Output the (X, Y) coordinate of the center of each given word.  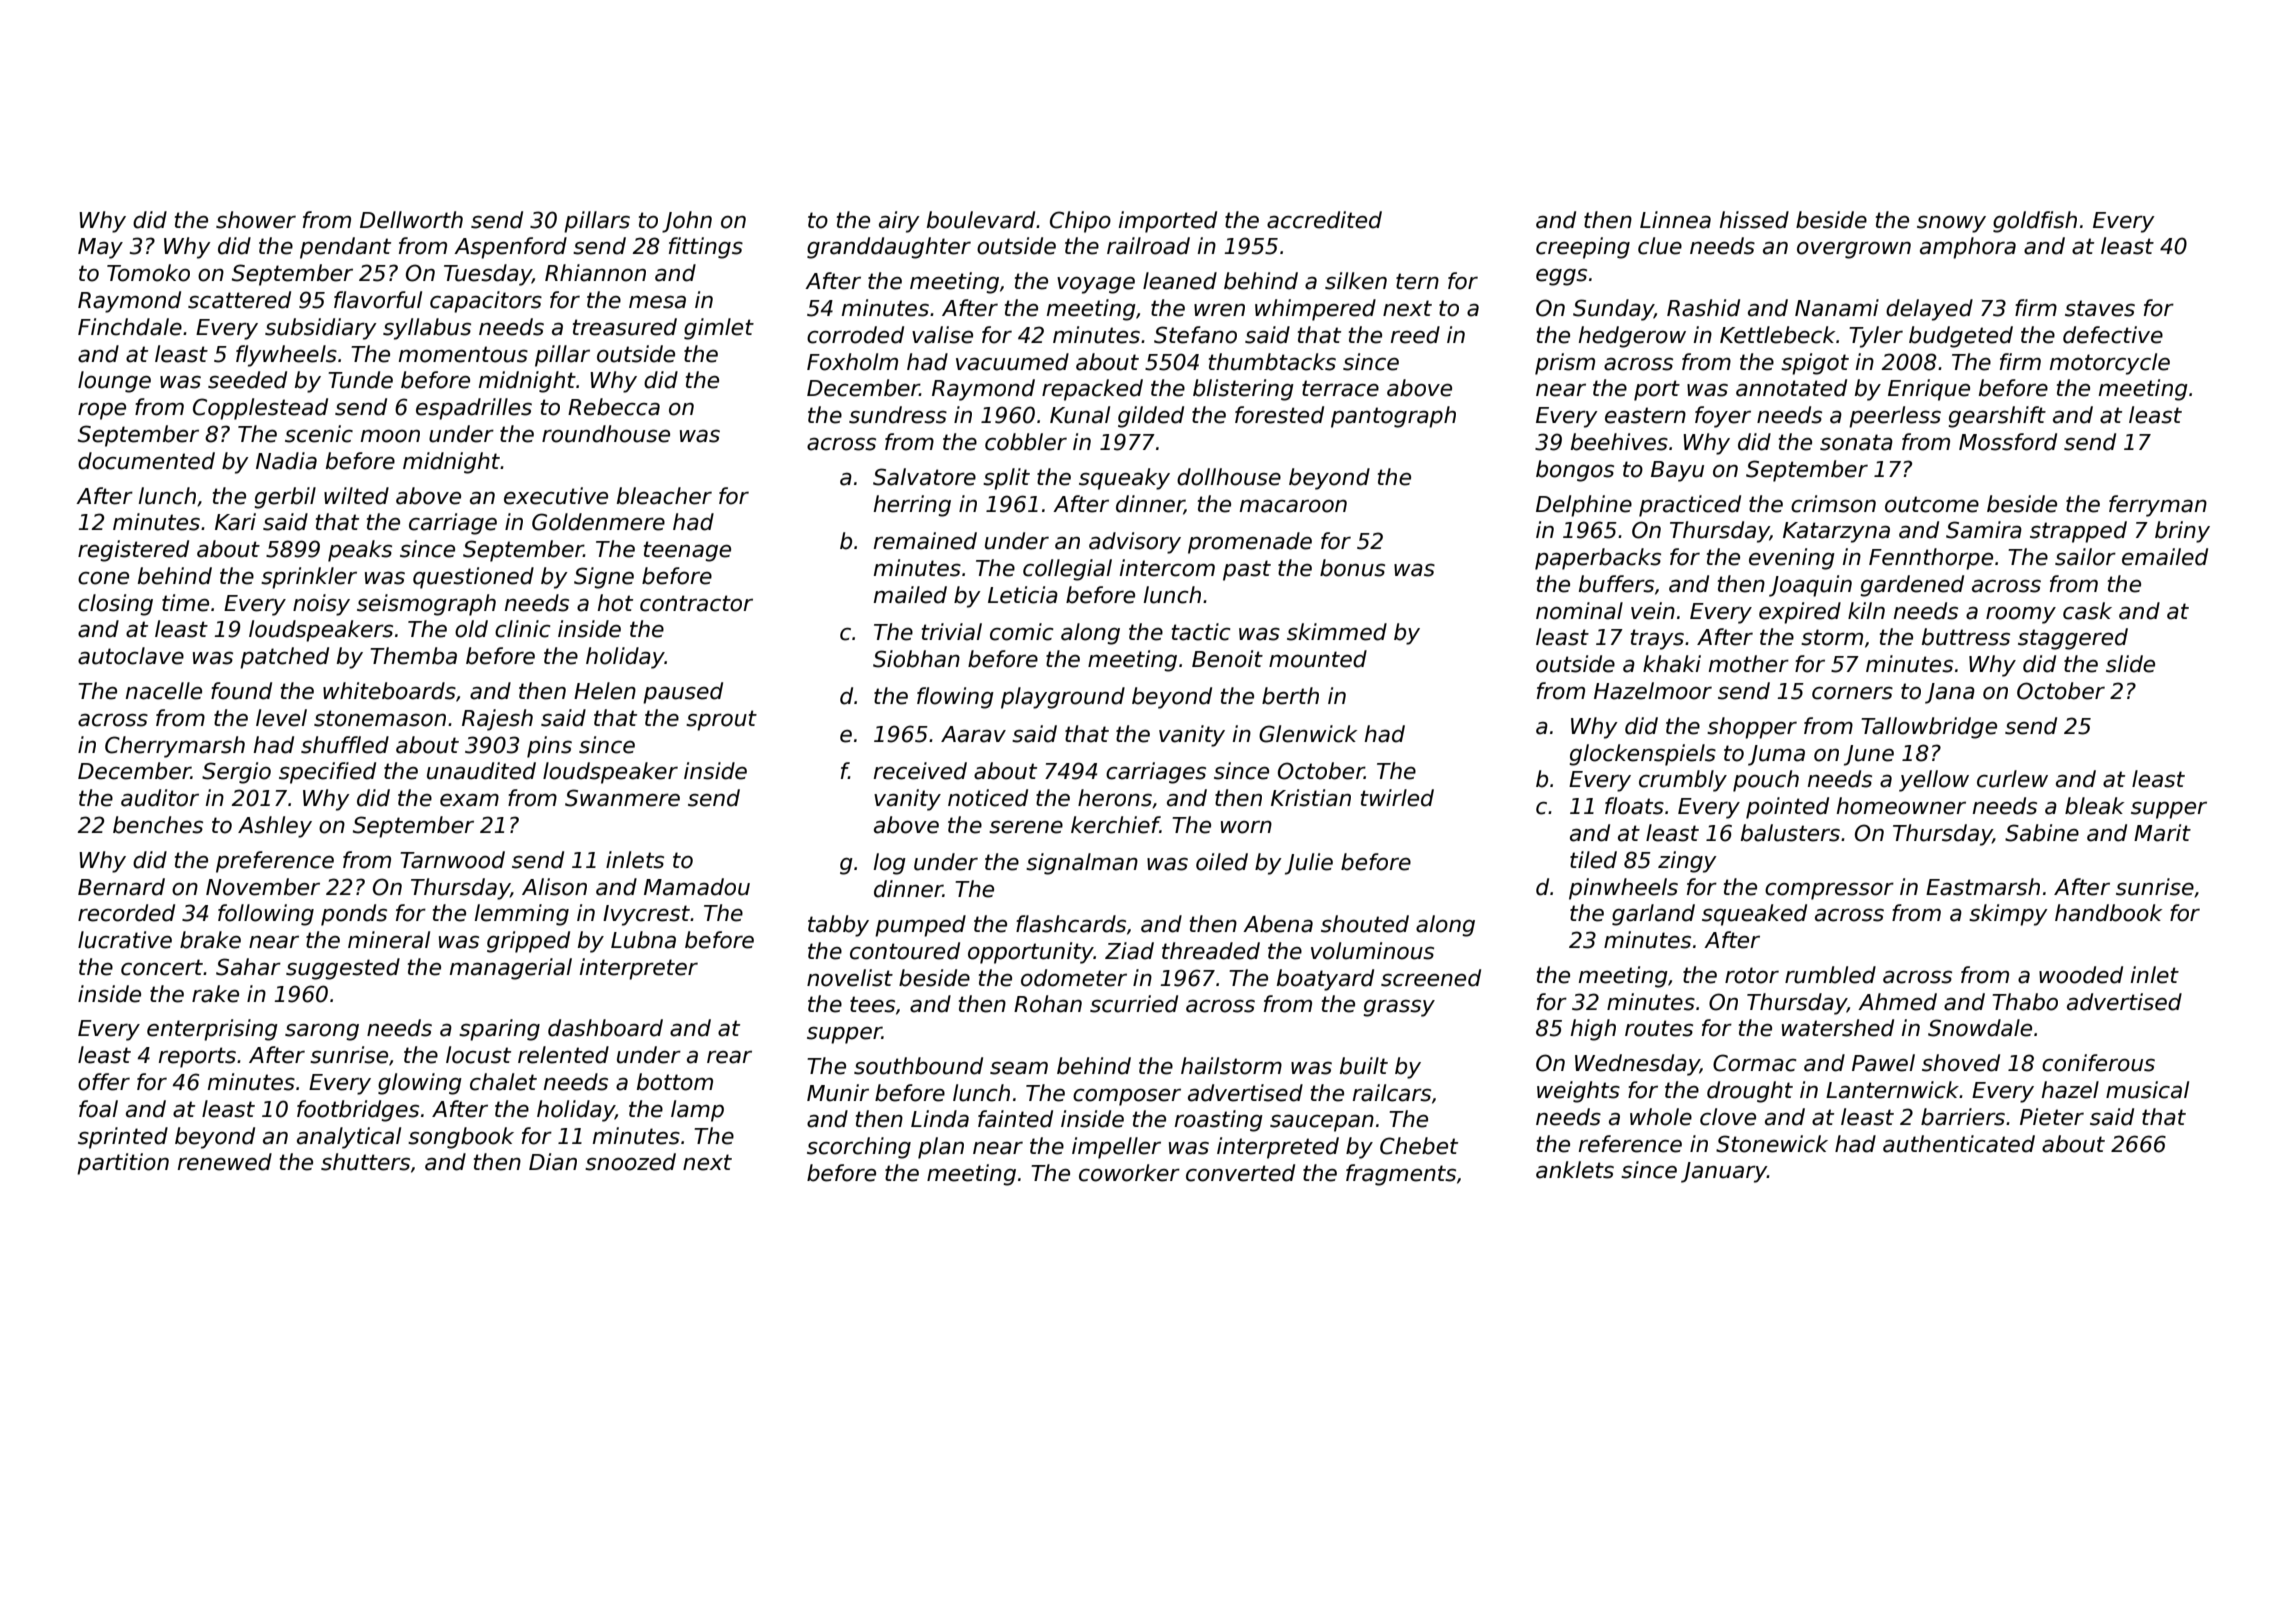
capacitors (486, 302)
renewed (225, 1162)
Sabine (2042, 833)
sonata (1856, 442)
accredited (1324, 220)
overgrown (1854, 250)
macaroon (1293, 506)
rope (102, 411)
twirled (1397, 798)
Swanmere (622, 798)
